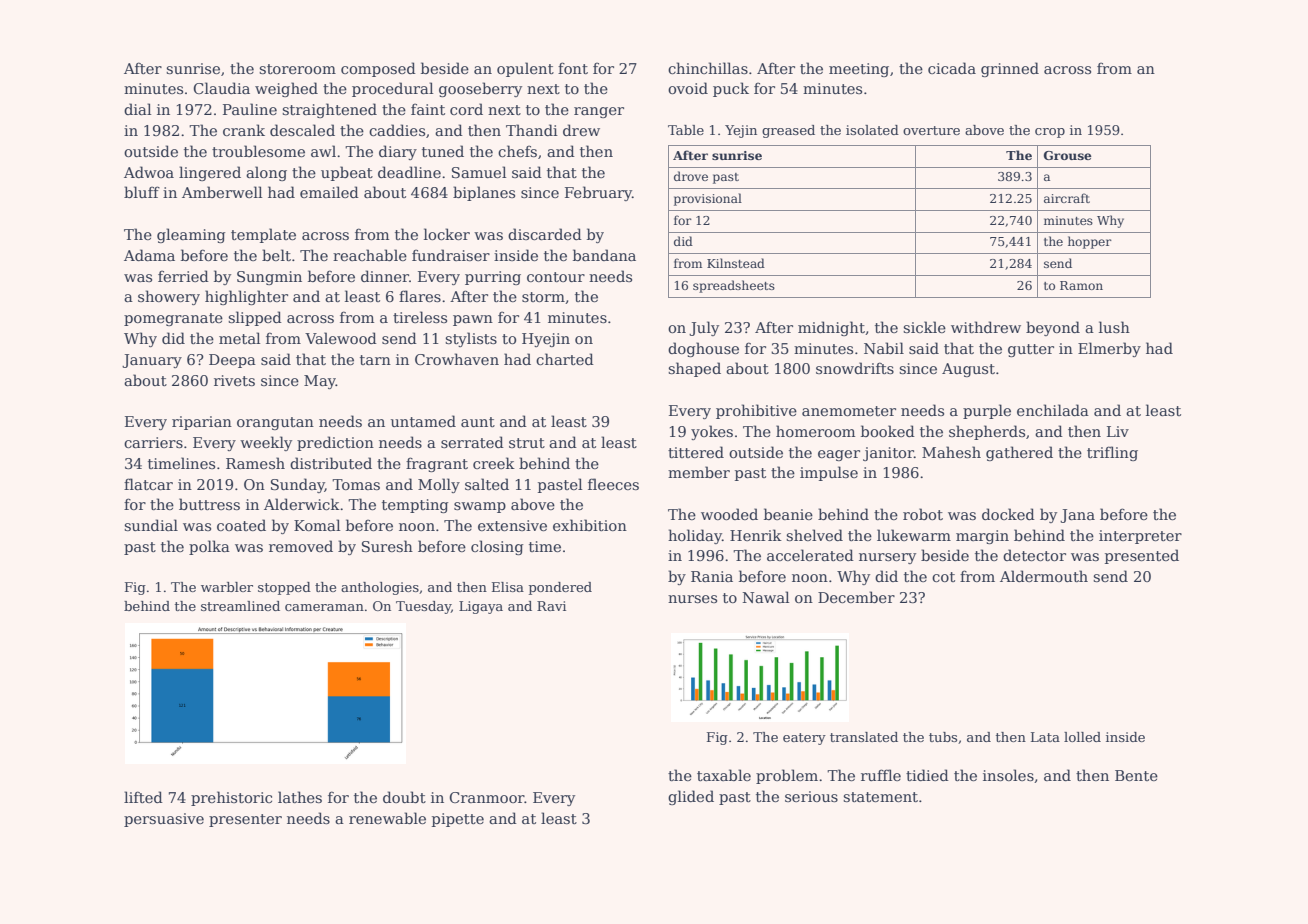 Image resolution: width=1308 pixels, height=924 pixels. I want to click on sickle, so click(924, 327).
